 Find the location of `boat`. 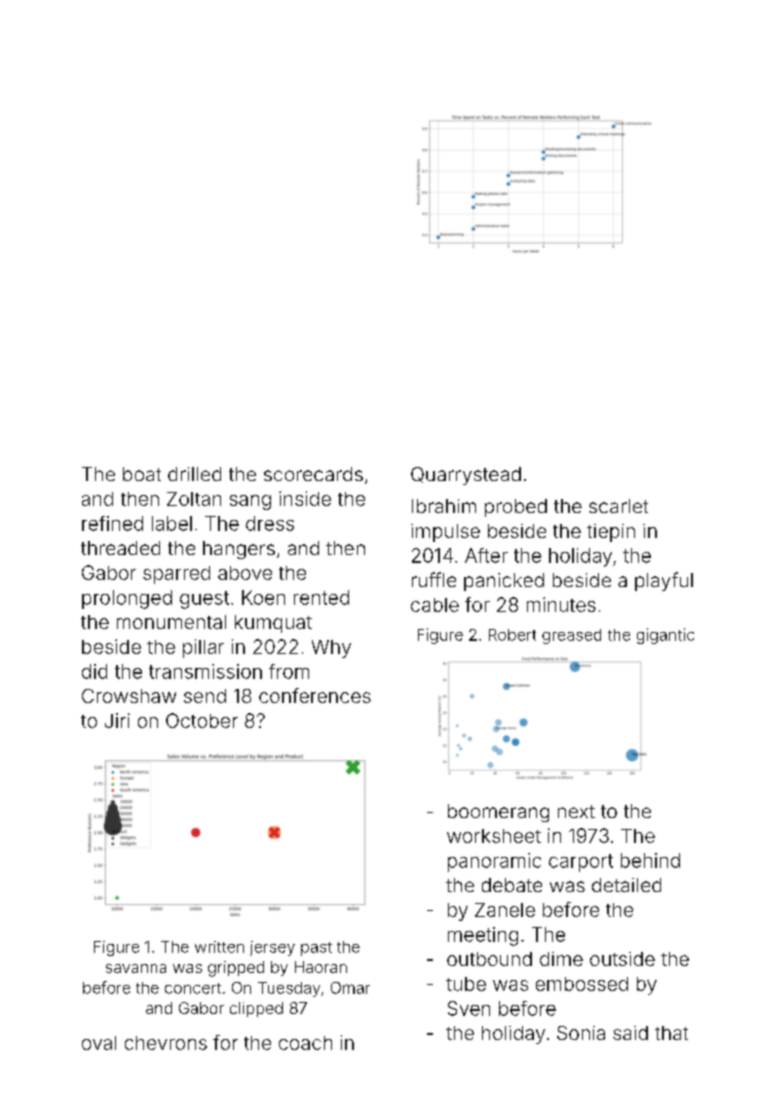

boat is located at coordinates (142, 474).
